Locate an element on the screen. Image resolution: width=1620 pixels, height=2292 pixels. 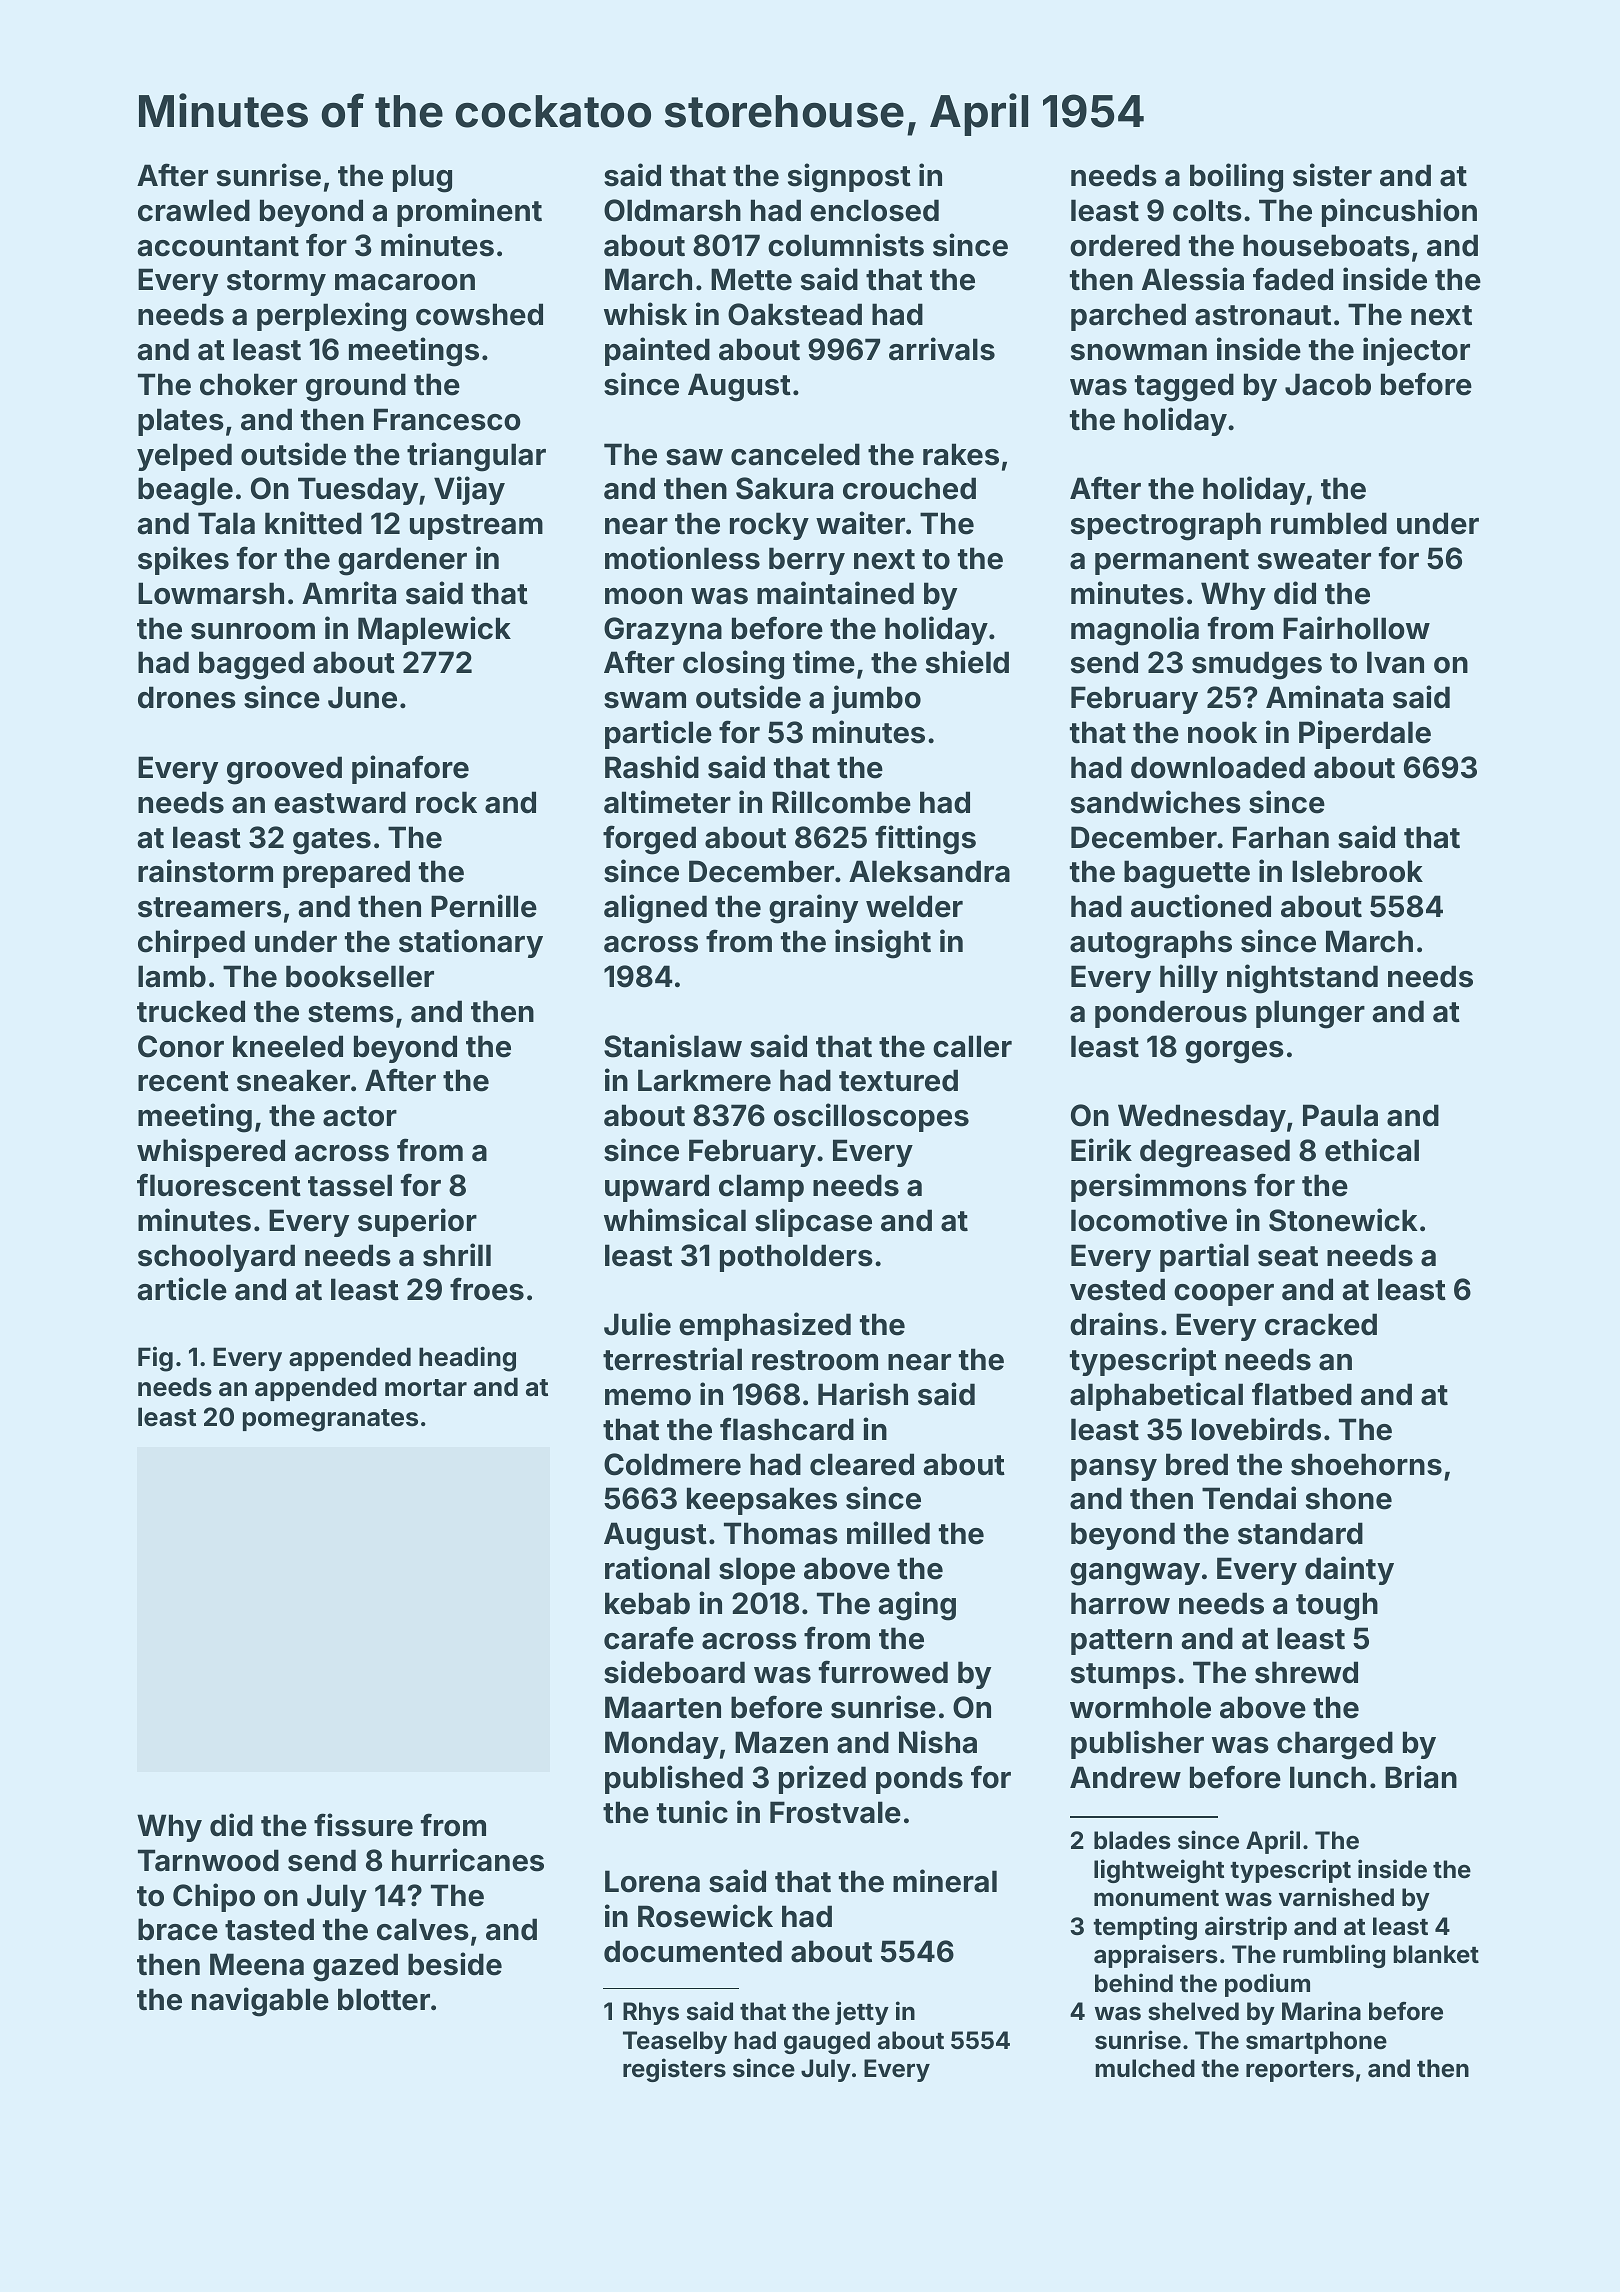
clamp is located at coordinates (761, 1188).
